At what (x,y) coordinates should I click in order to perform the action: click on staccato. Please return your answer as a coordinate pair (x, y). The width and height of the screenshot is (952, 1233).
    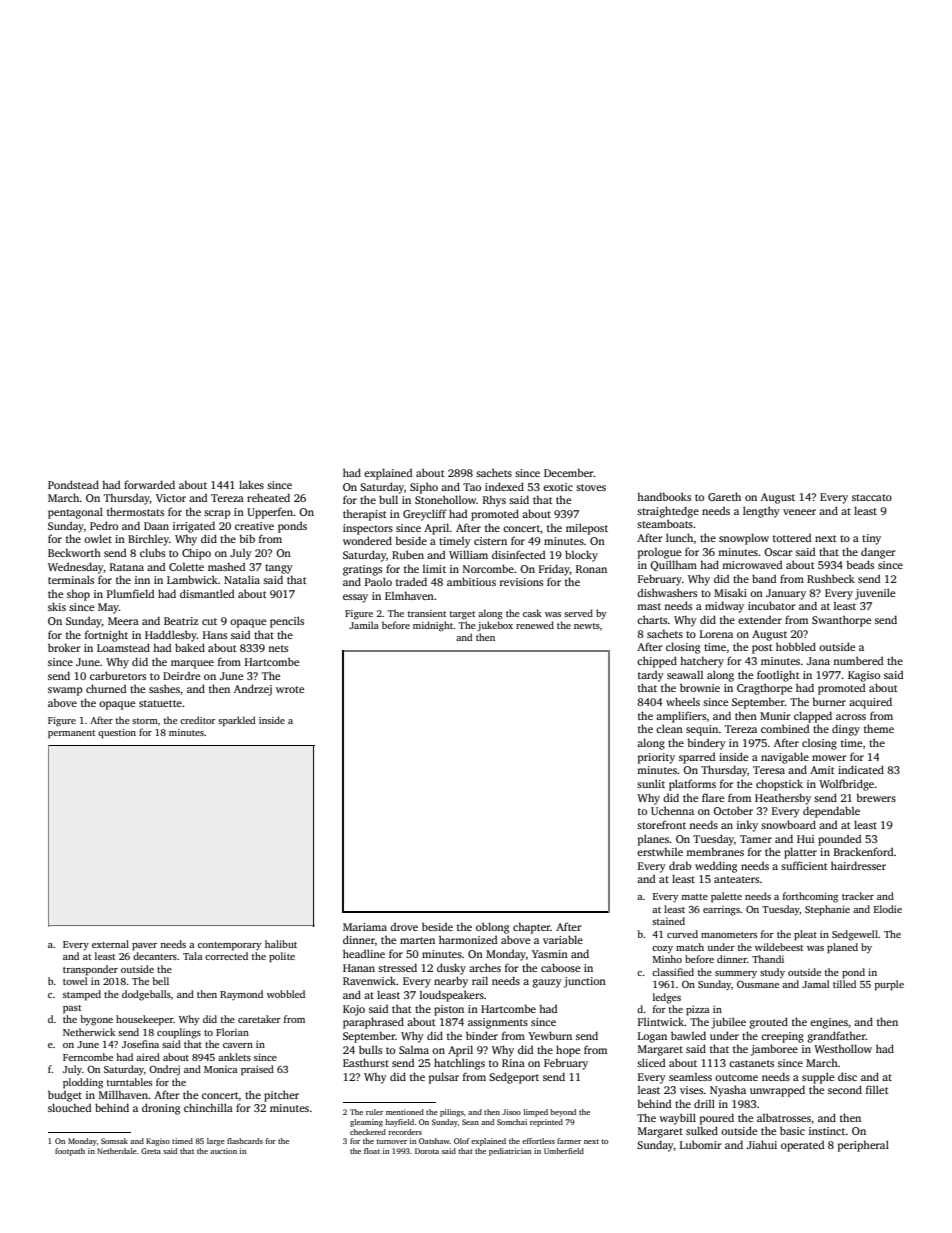
    Looking at the image, I should click on (872, 497).
